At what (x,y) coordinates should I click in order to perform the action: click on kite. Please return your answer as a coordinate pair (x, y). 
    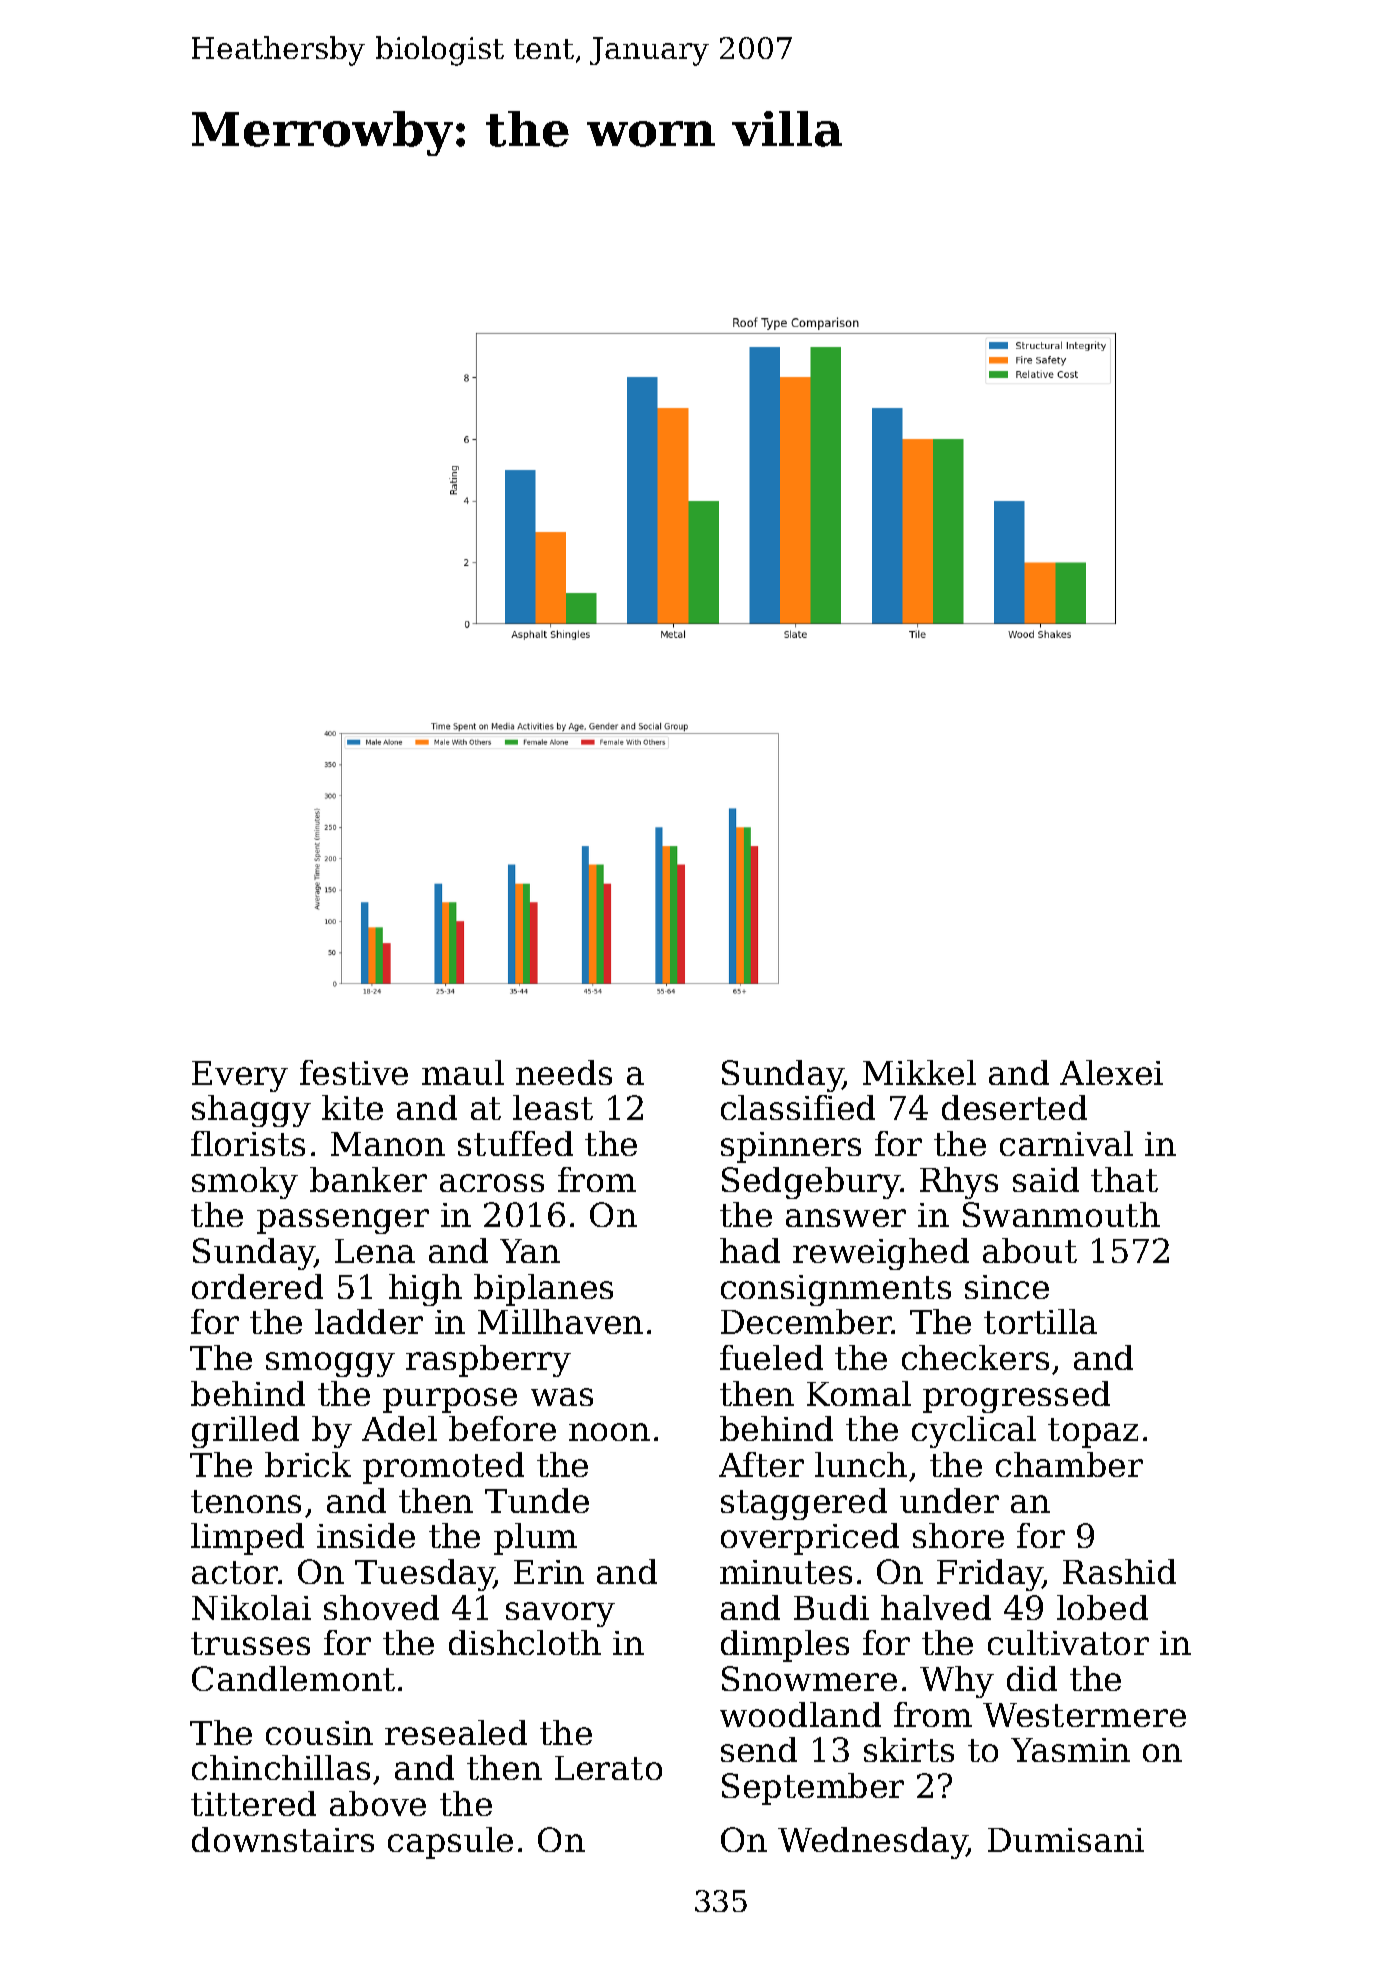
    Looking at the image, I should click on (352, 1107).
